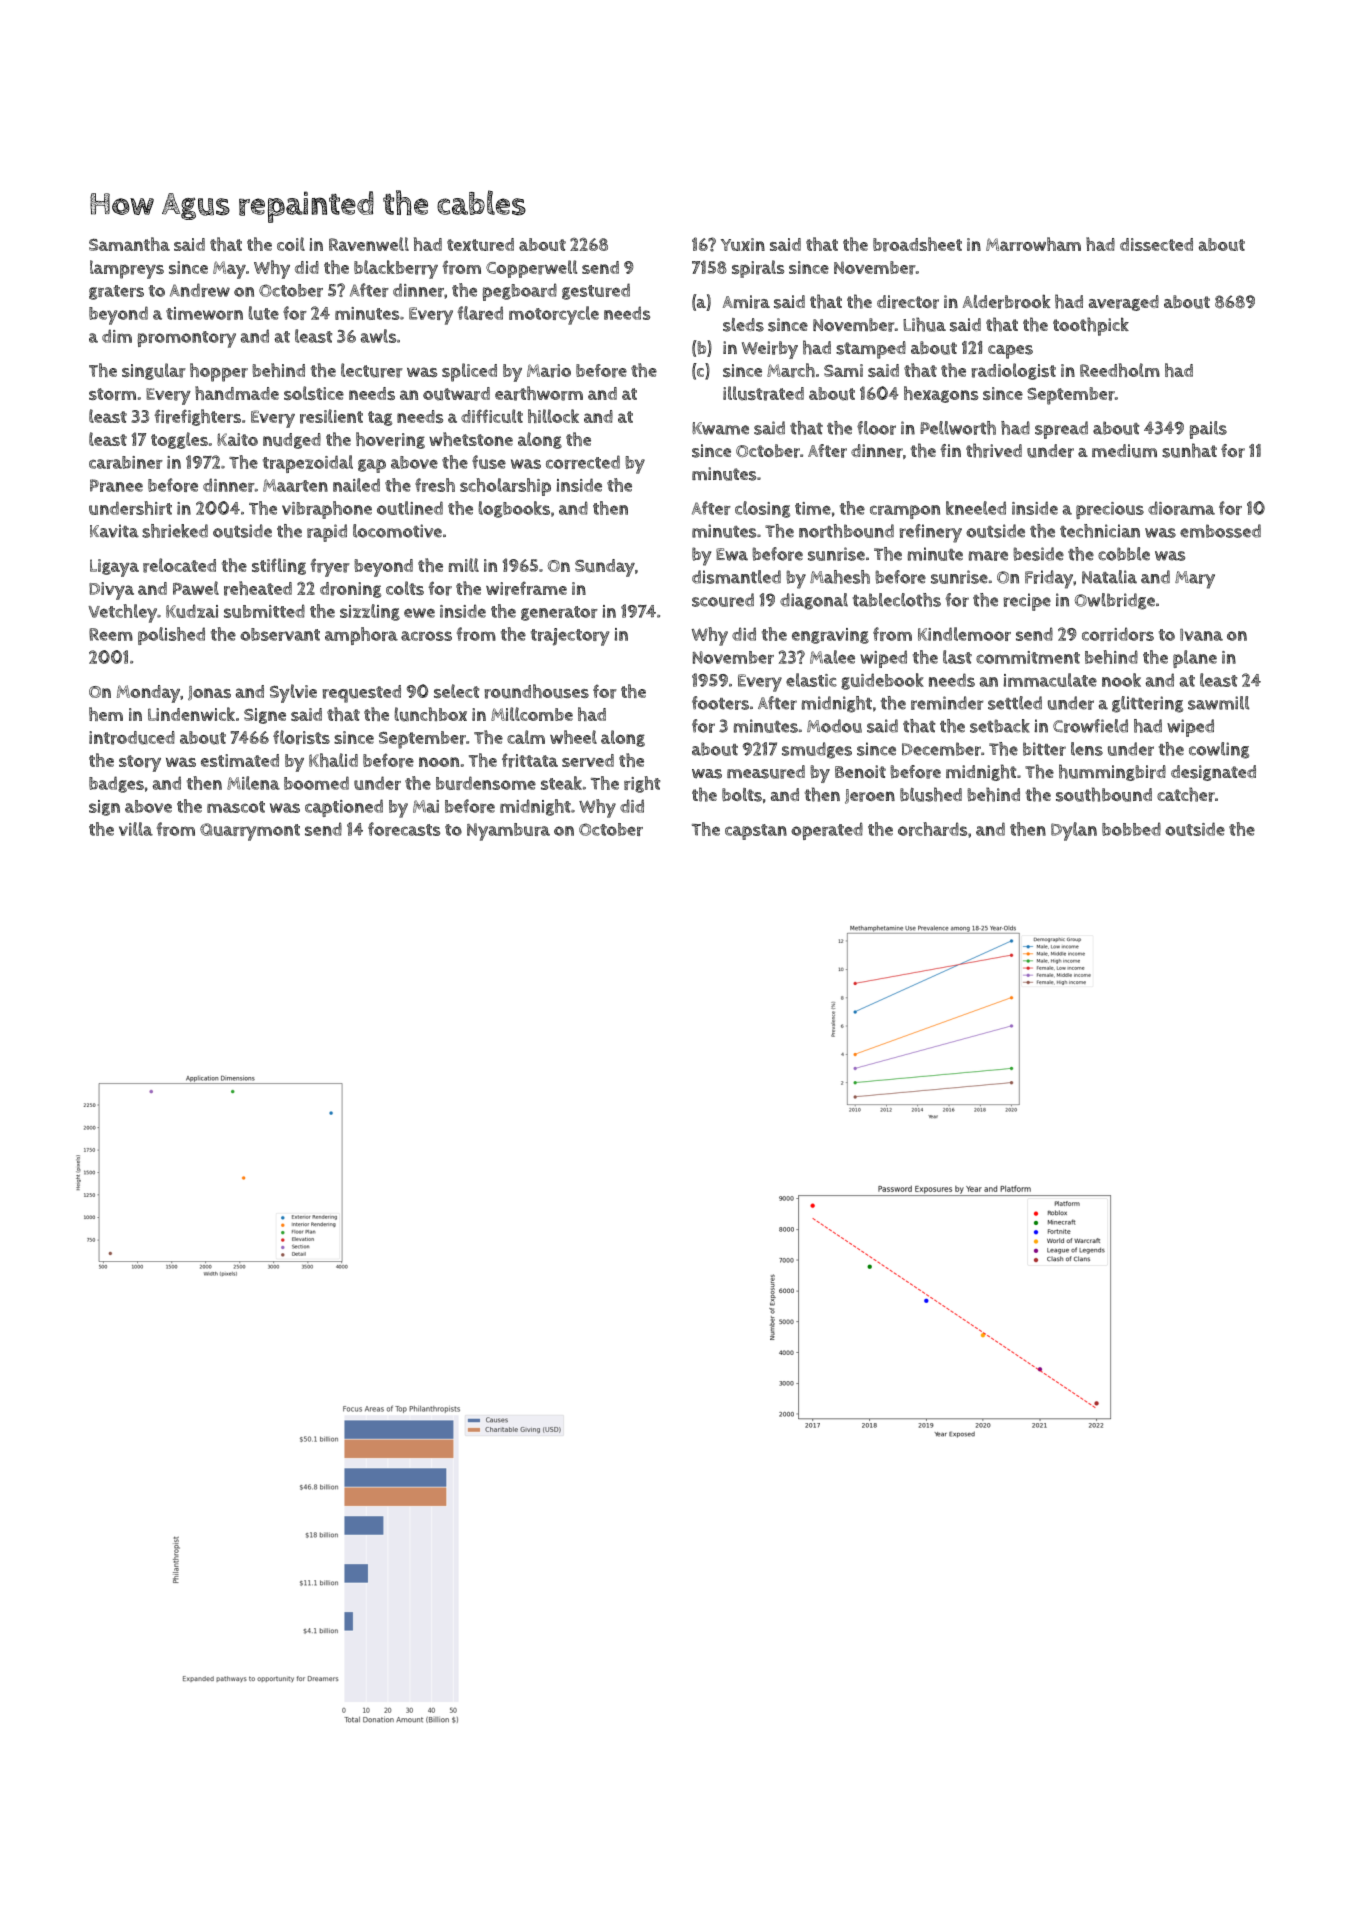 Image resolution: width=1354 pixels, height=1915 pixels. Describe the element at coordinates (486, 783) in the screenshot. I see `burdensome` at that location.
